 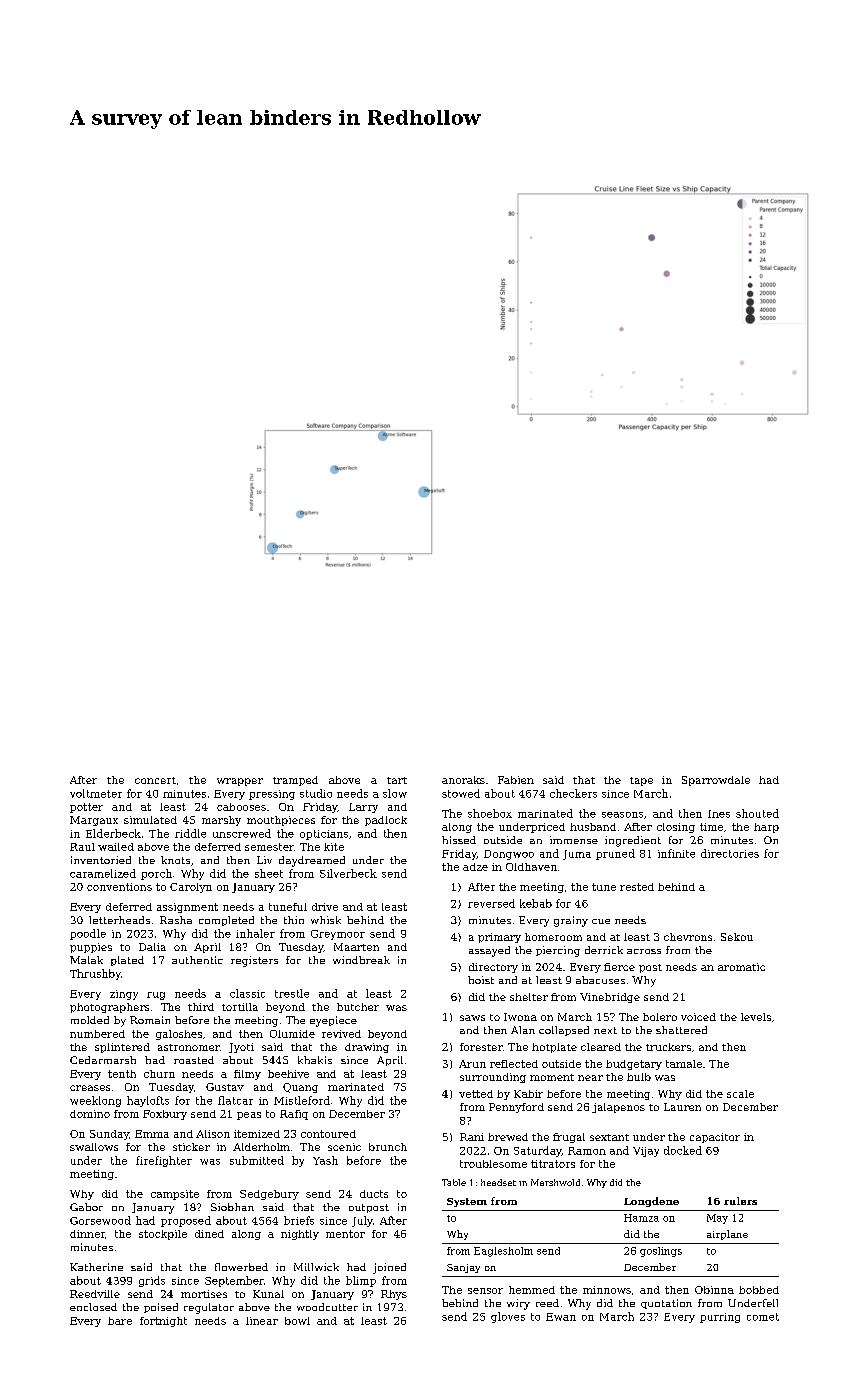 What do you see at coordinates (463, 780) in the screenshot?
I see `anoraks` at bounding box center [463, 780].
